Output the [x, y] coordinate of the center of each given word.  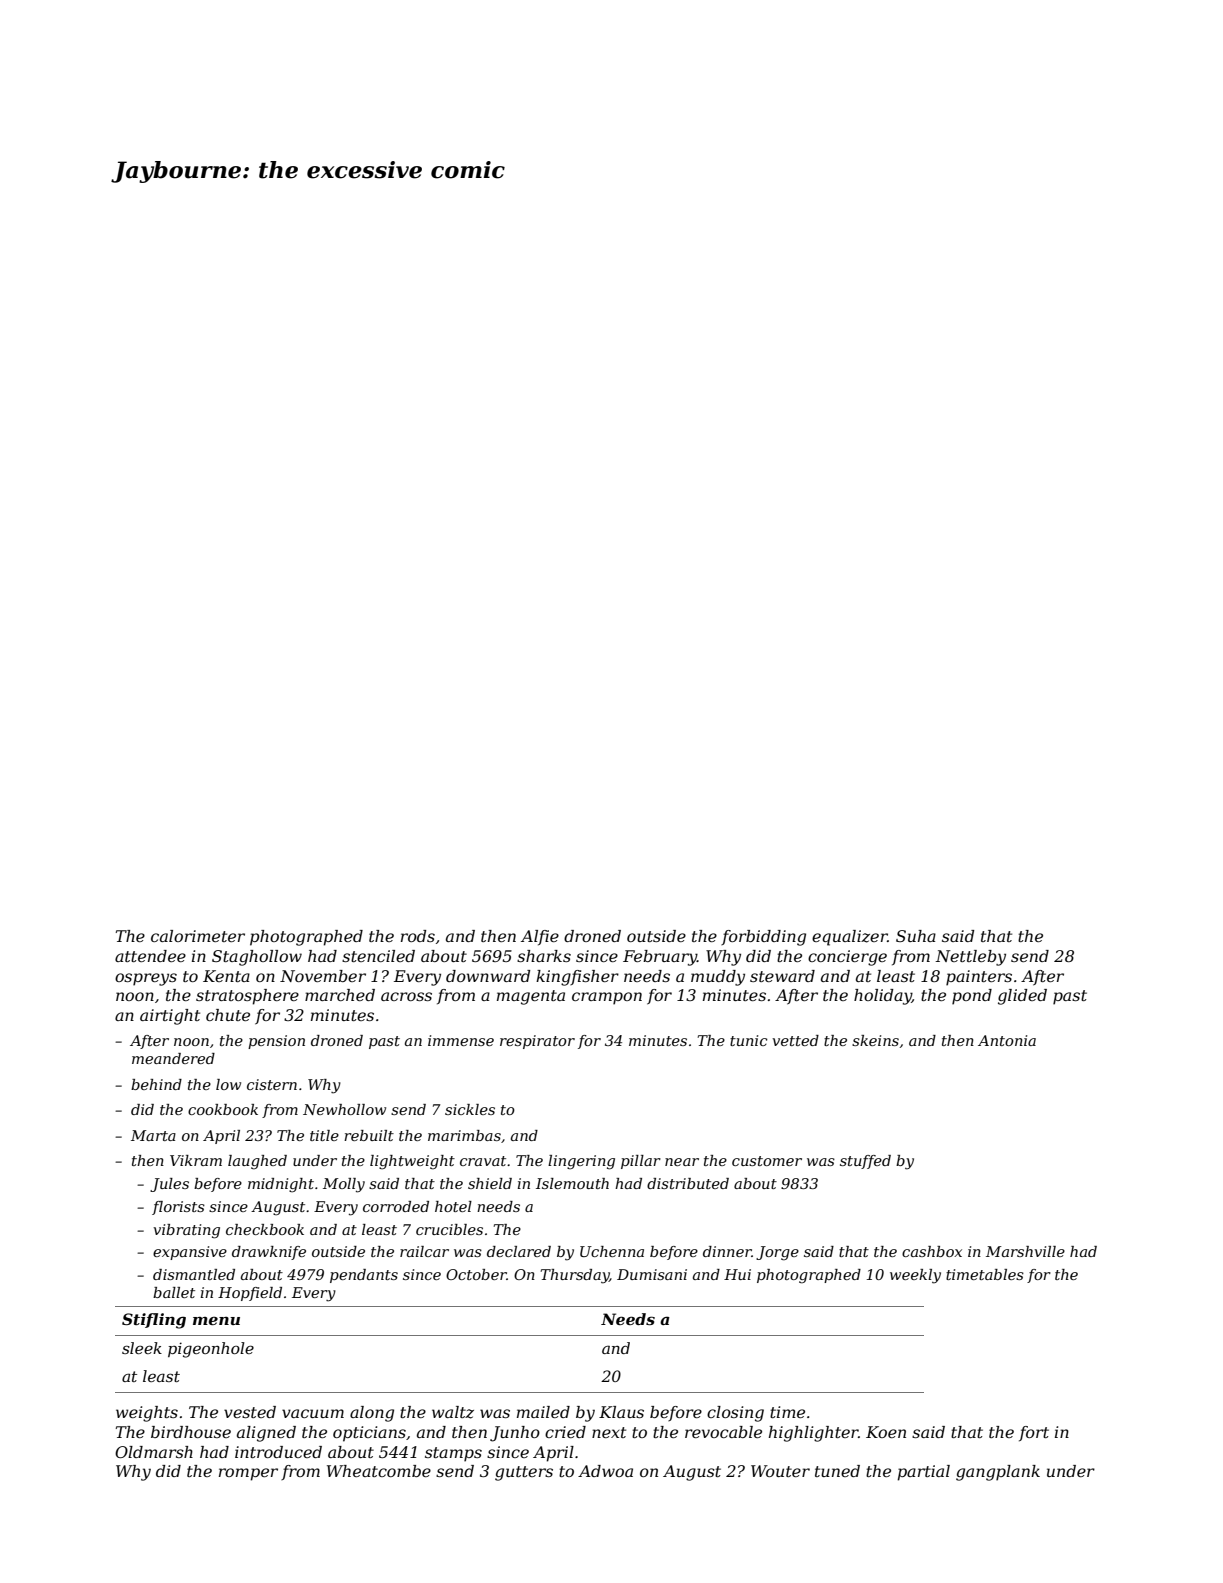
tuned [837, 1471]
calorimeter [198, 936]
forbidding [763, 938]
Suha [916, 936]
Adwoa [605, 1471]
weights [147, 1414]
